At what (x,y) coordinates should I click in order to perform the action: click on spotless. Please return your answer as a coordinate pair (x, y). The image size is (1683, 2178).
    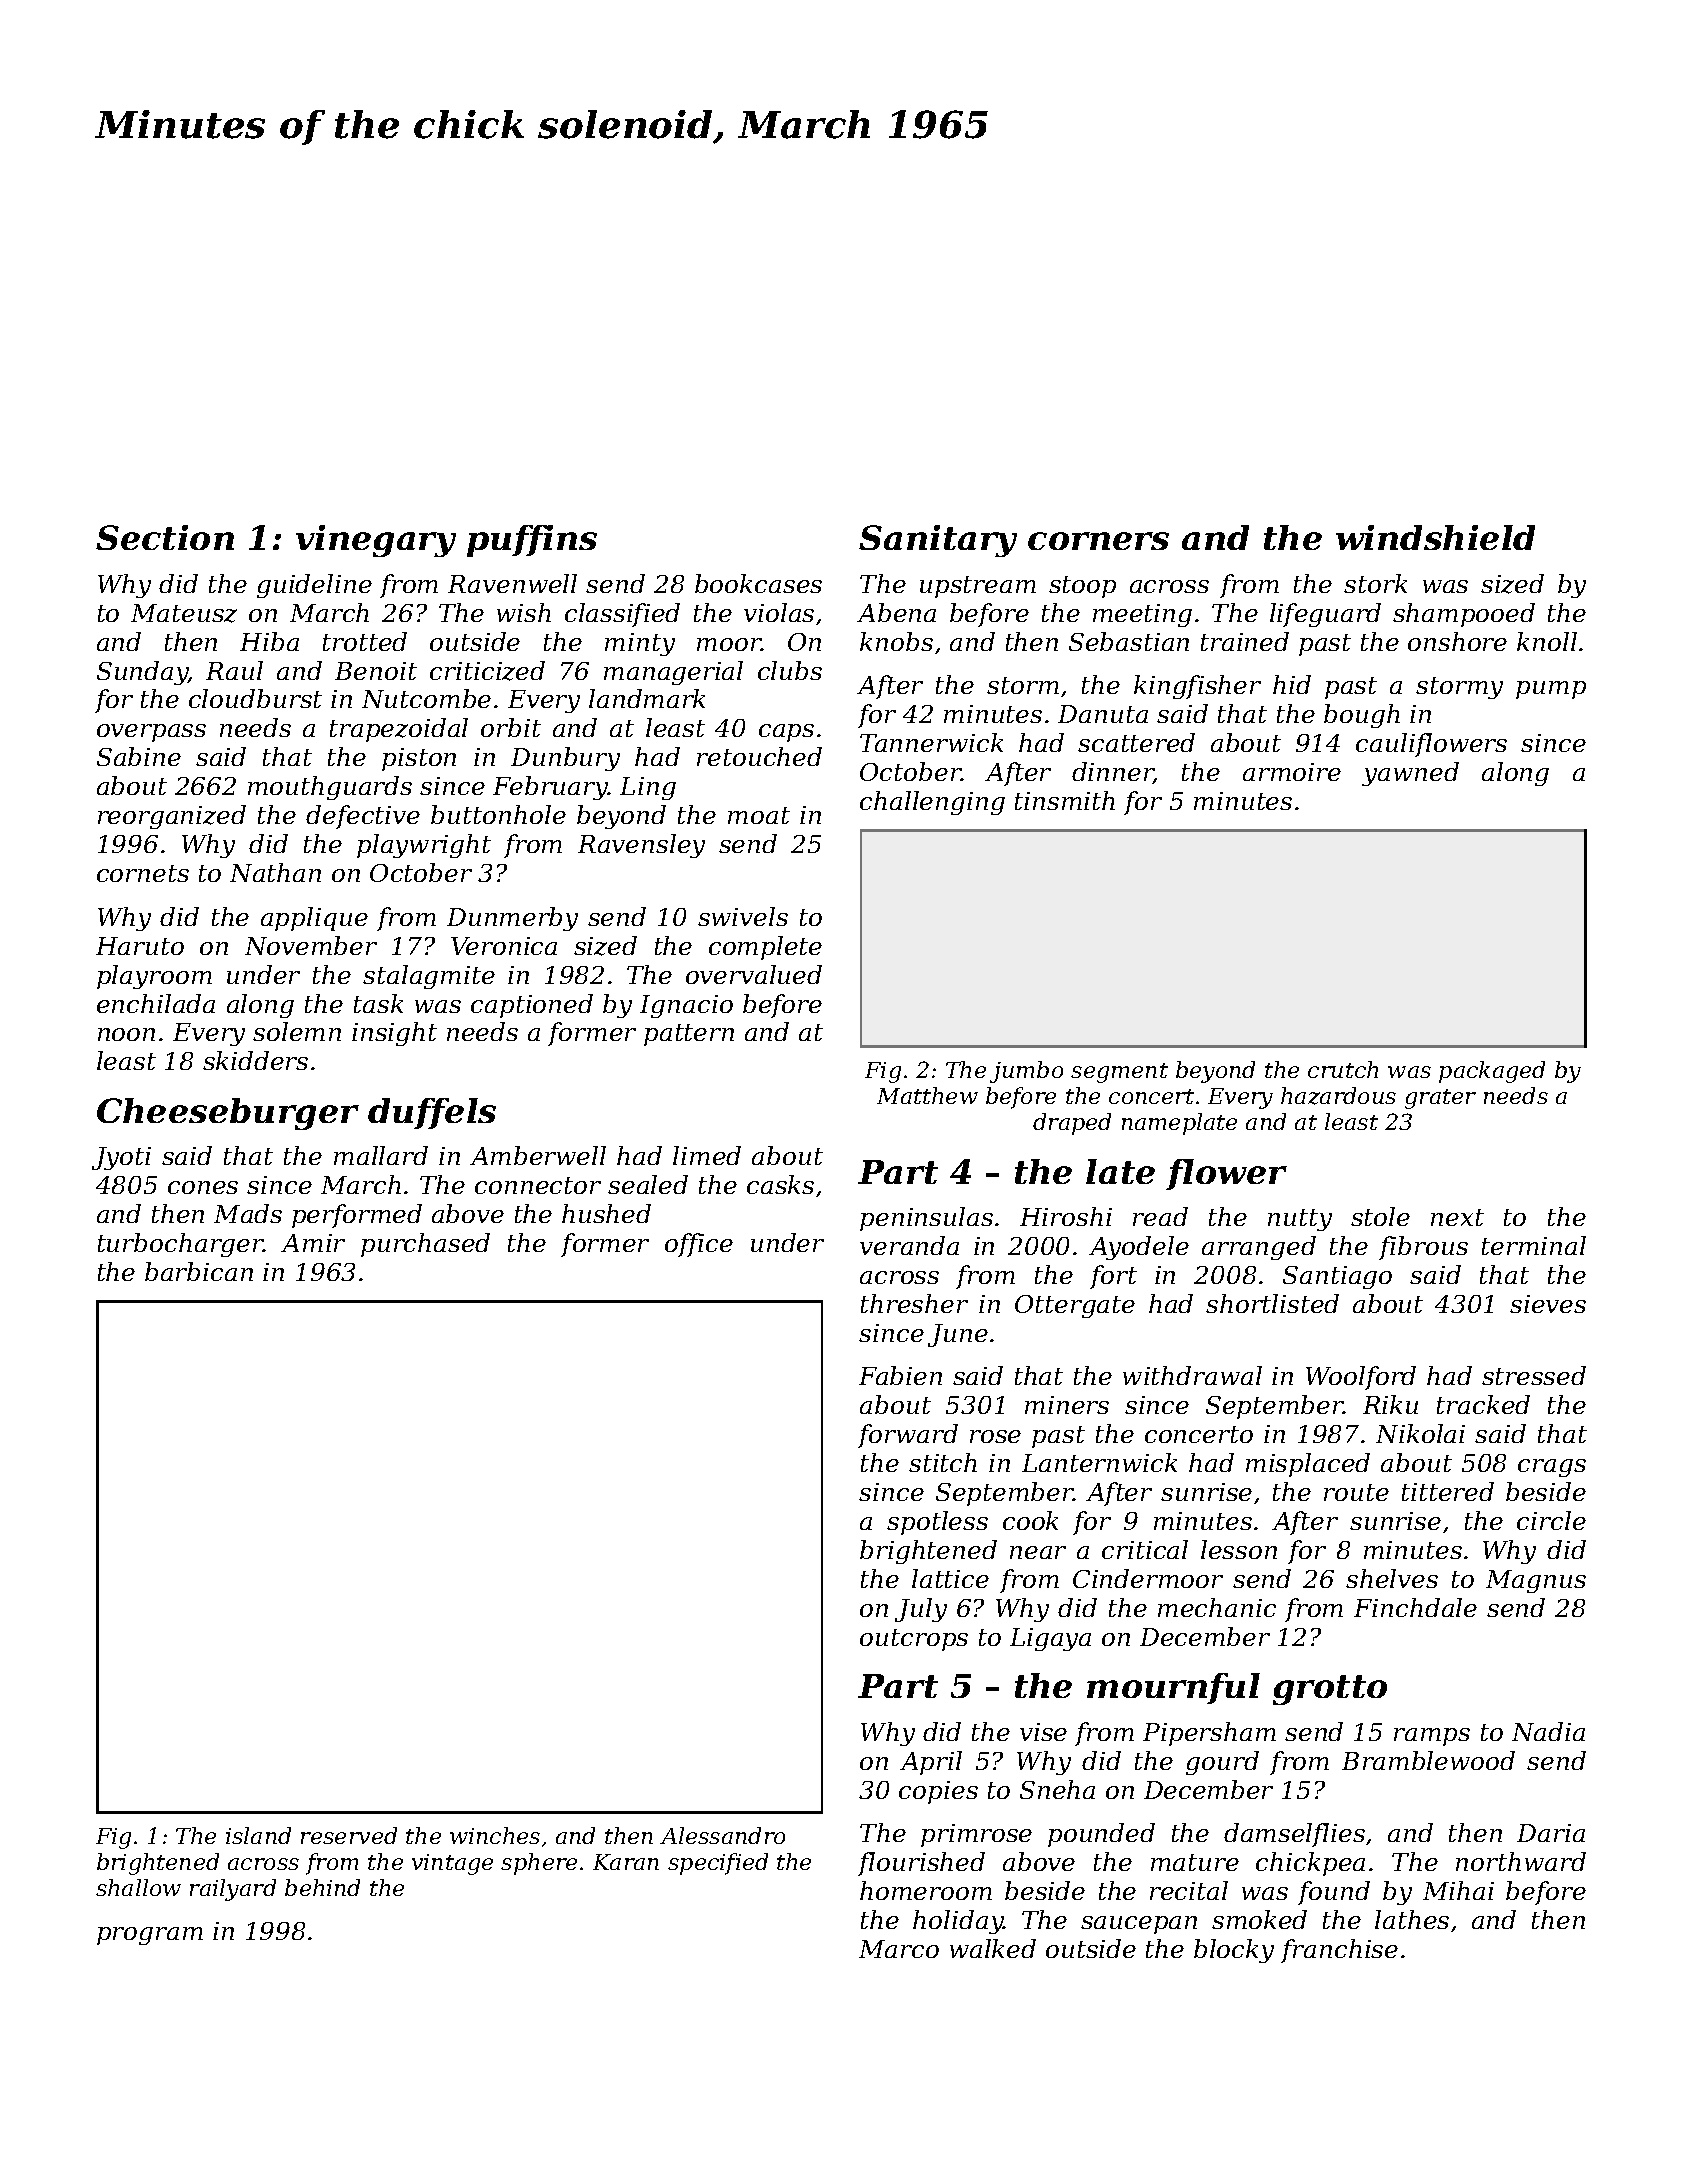
    Looking at the image, I should click on (937, 1523).
